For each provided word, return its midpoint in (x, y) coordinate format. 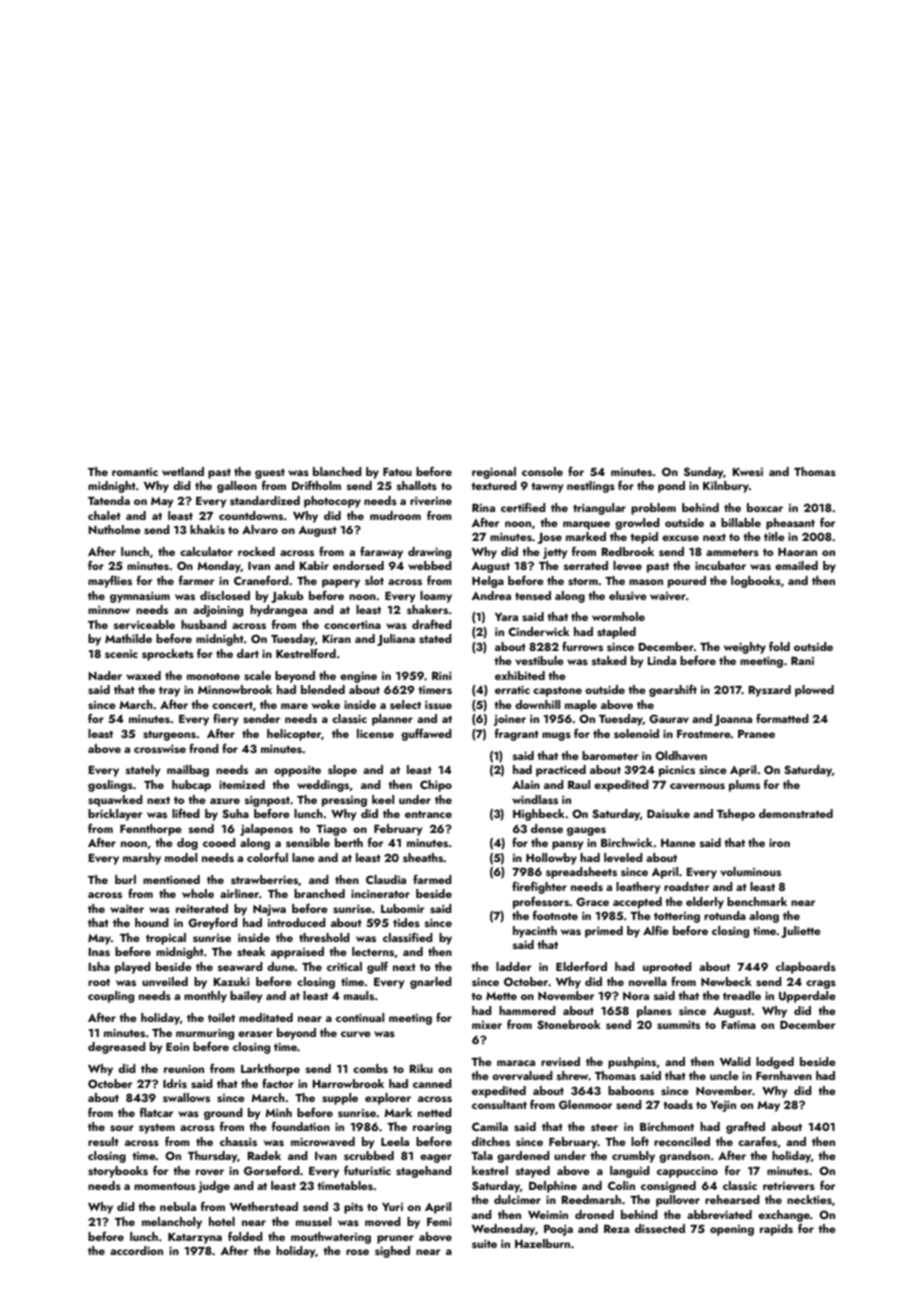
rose (357, 1252)
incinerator (380, 893)
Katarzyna (195, 1238)
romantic (135, 472)
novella (648, 981)
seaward (240, 966)
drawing (429, 553)
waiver (668, 596)
